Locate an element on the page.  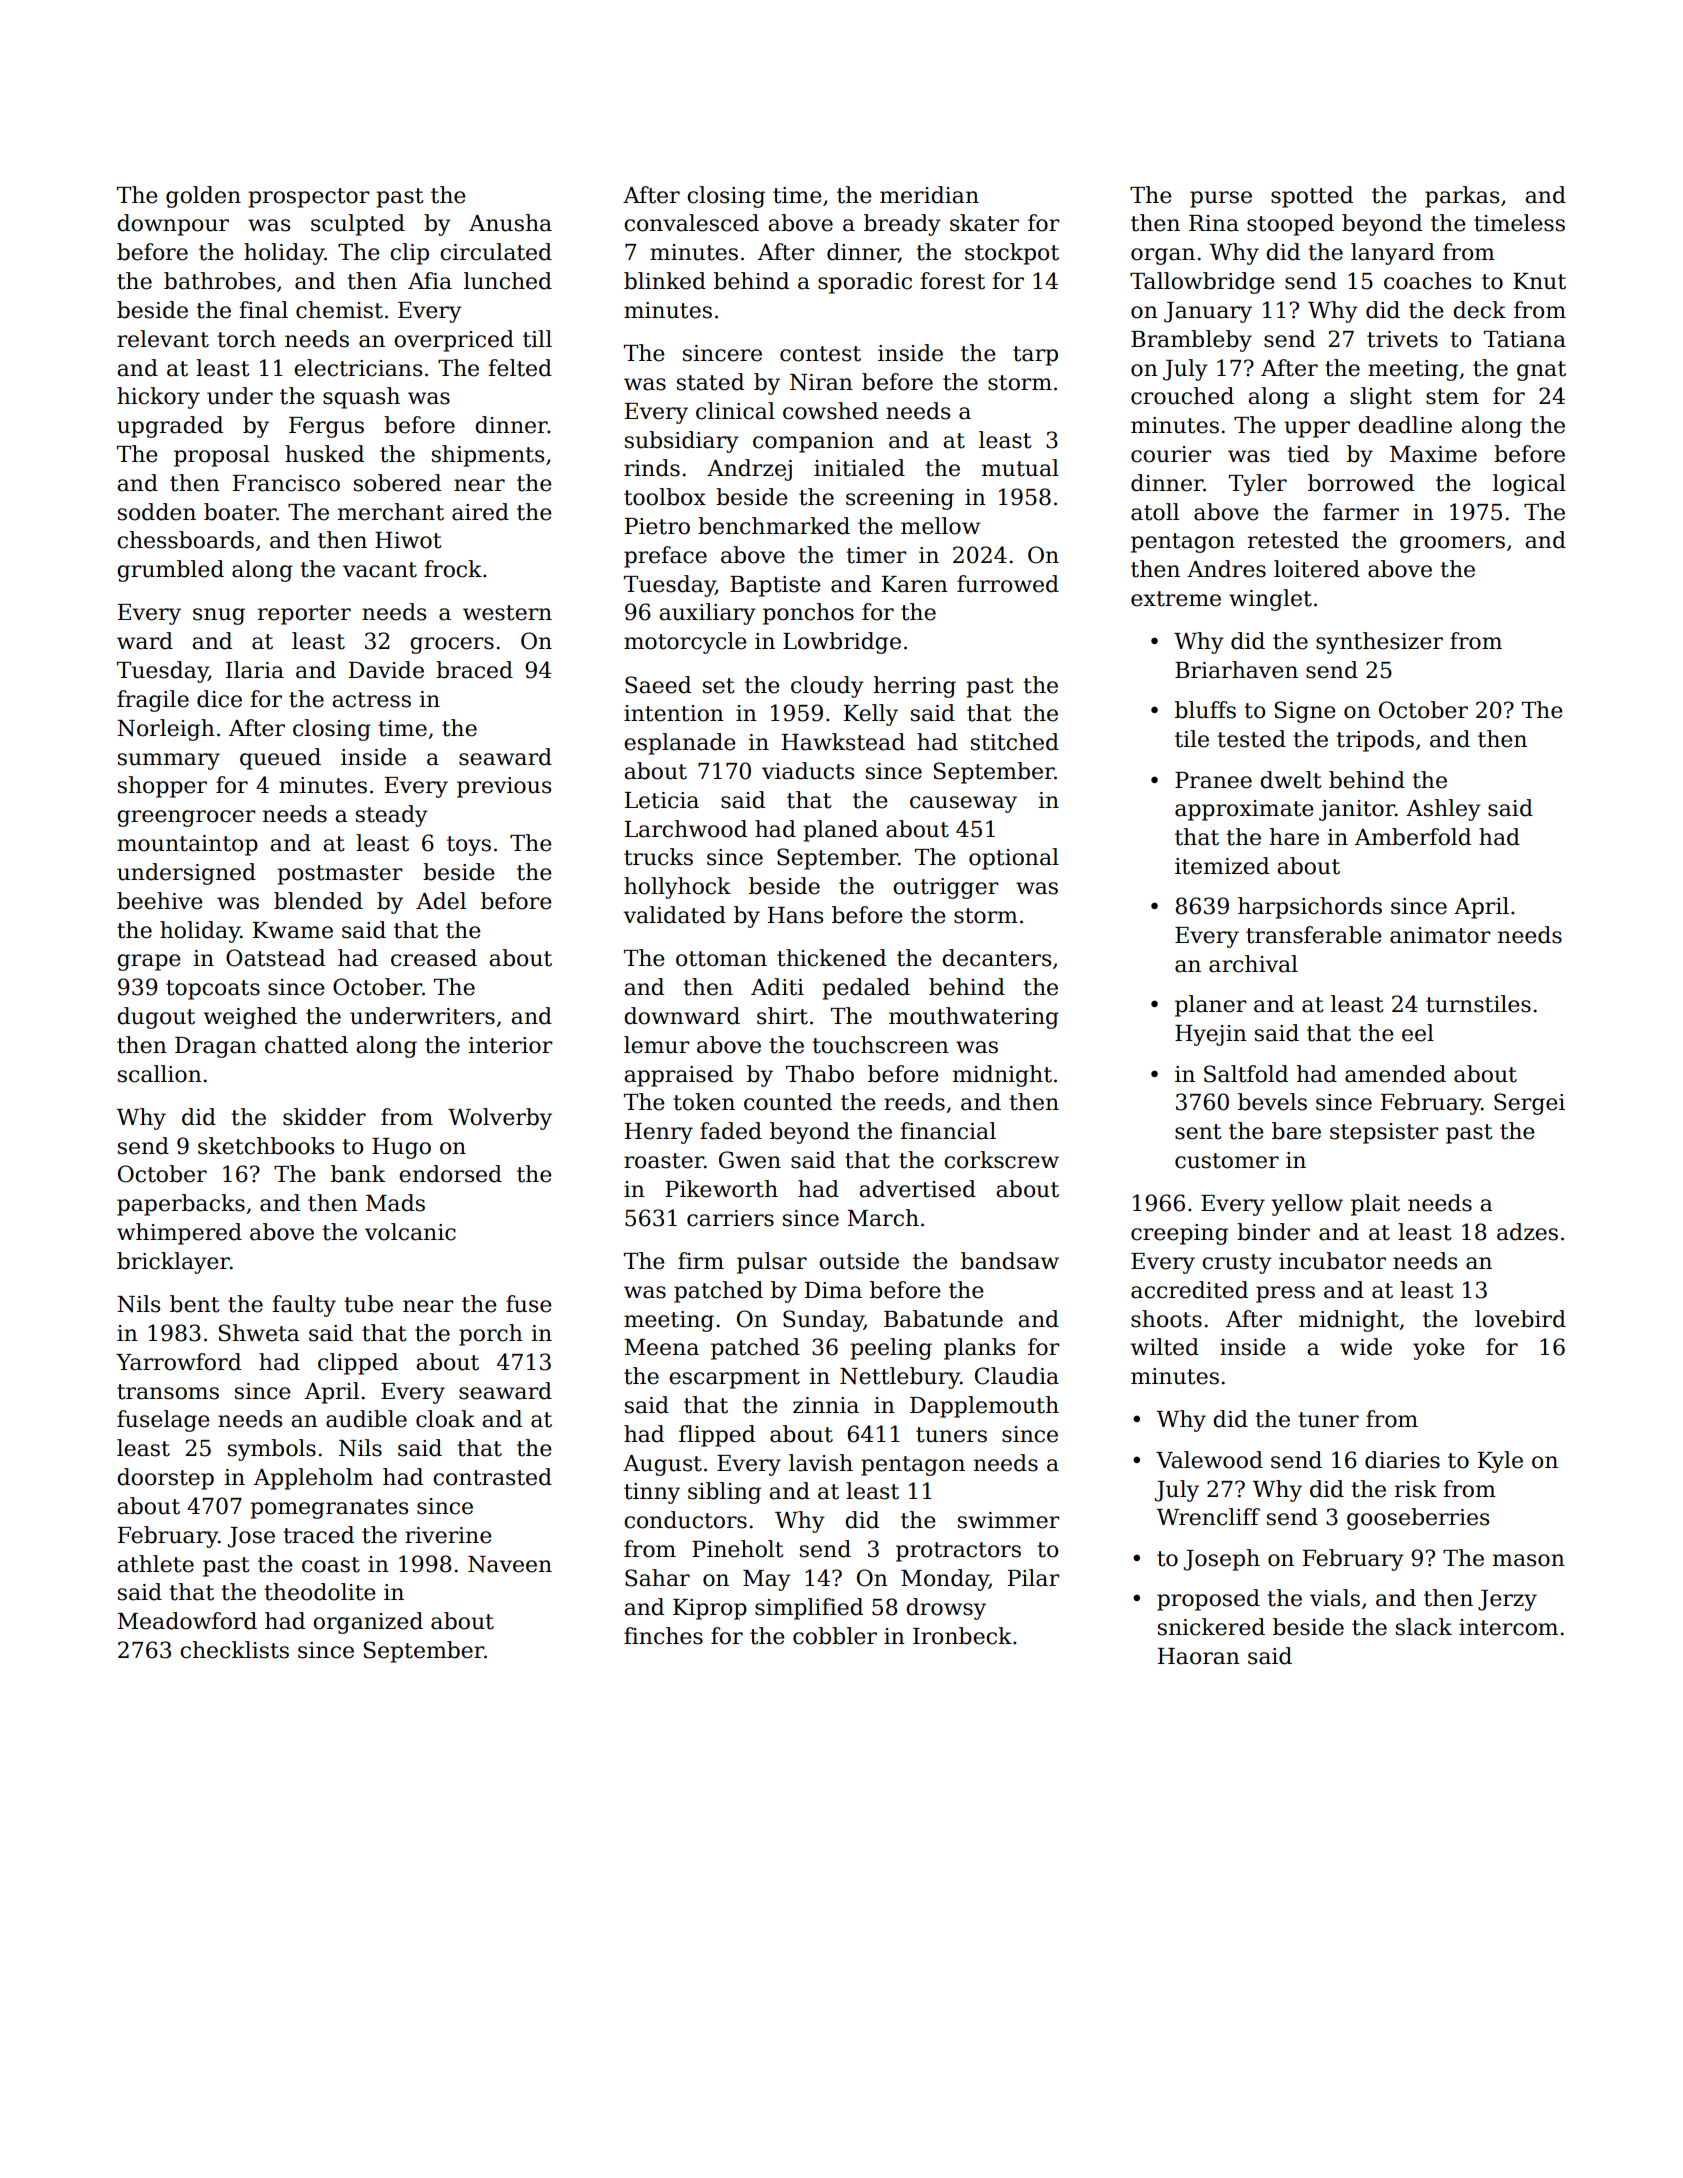
slack is located at coordinates (1424, 1627).
